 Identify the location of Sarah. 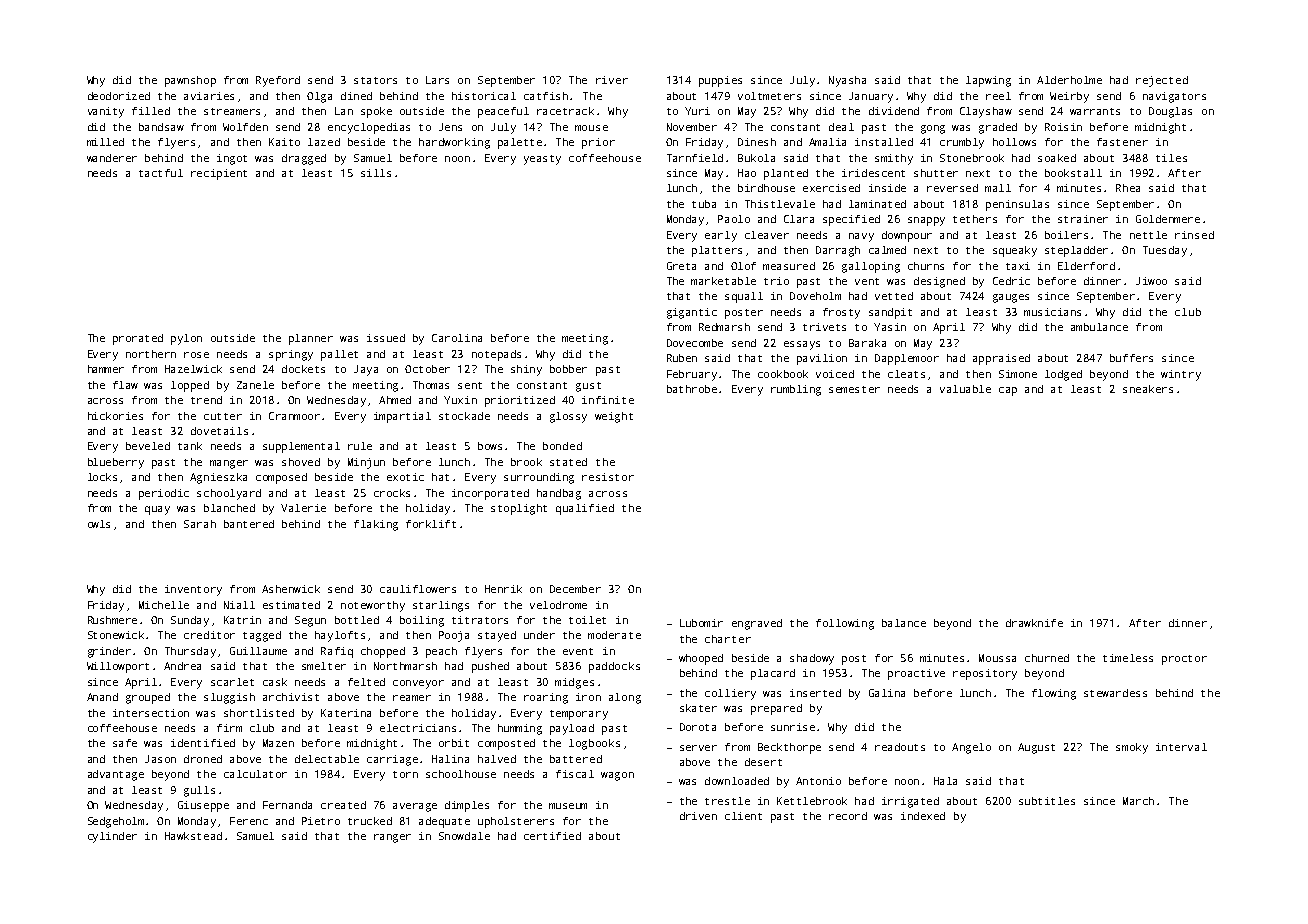
(200, 524).
